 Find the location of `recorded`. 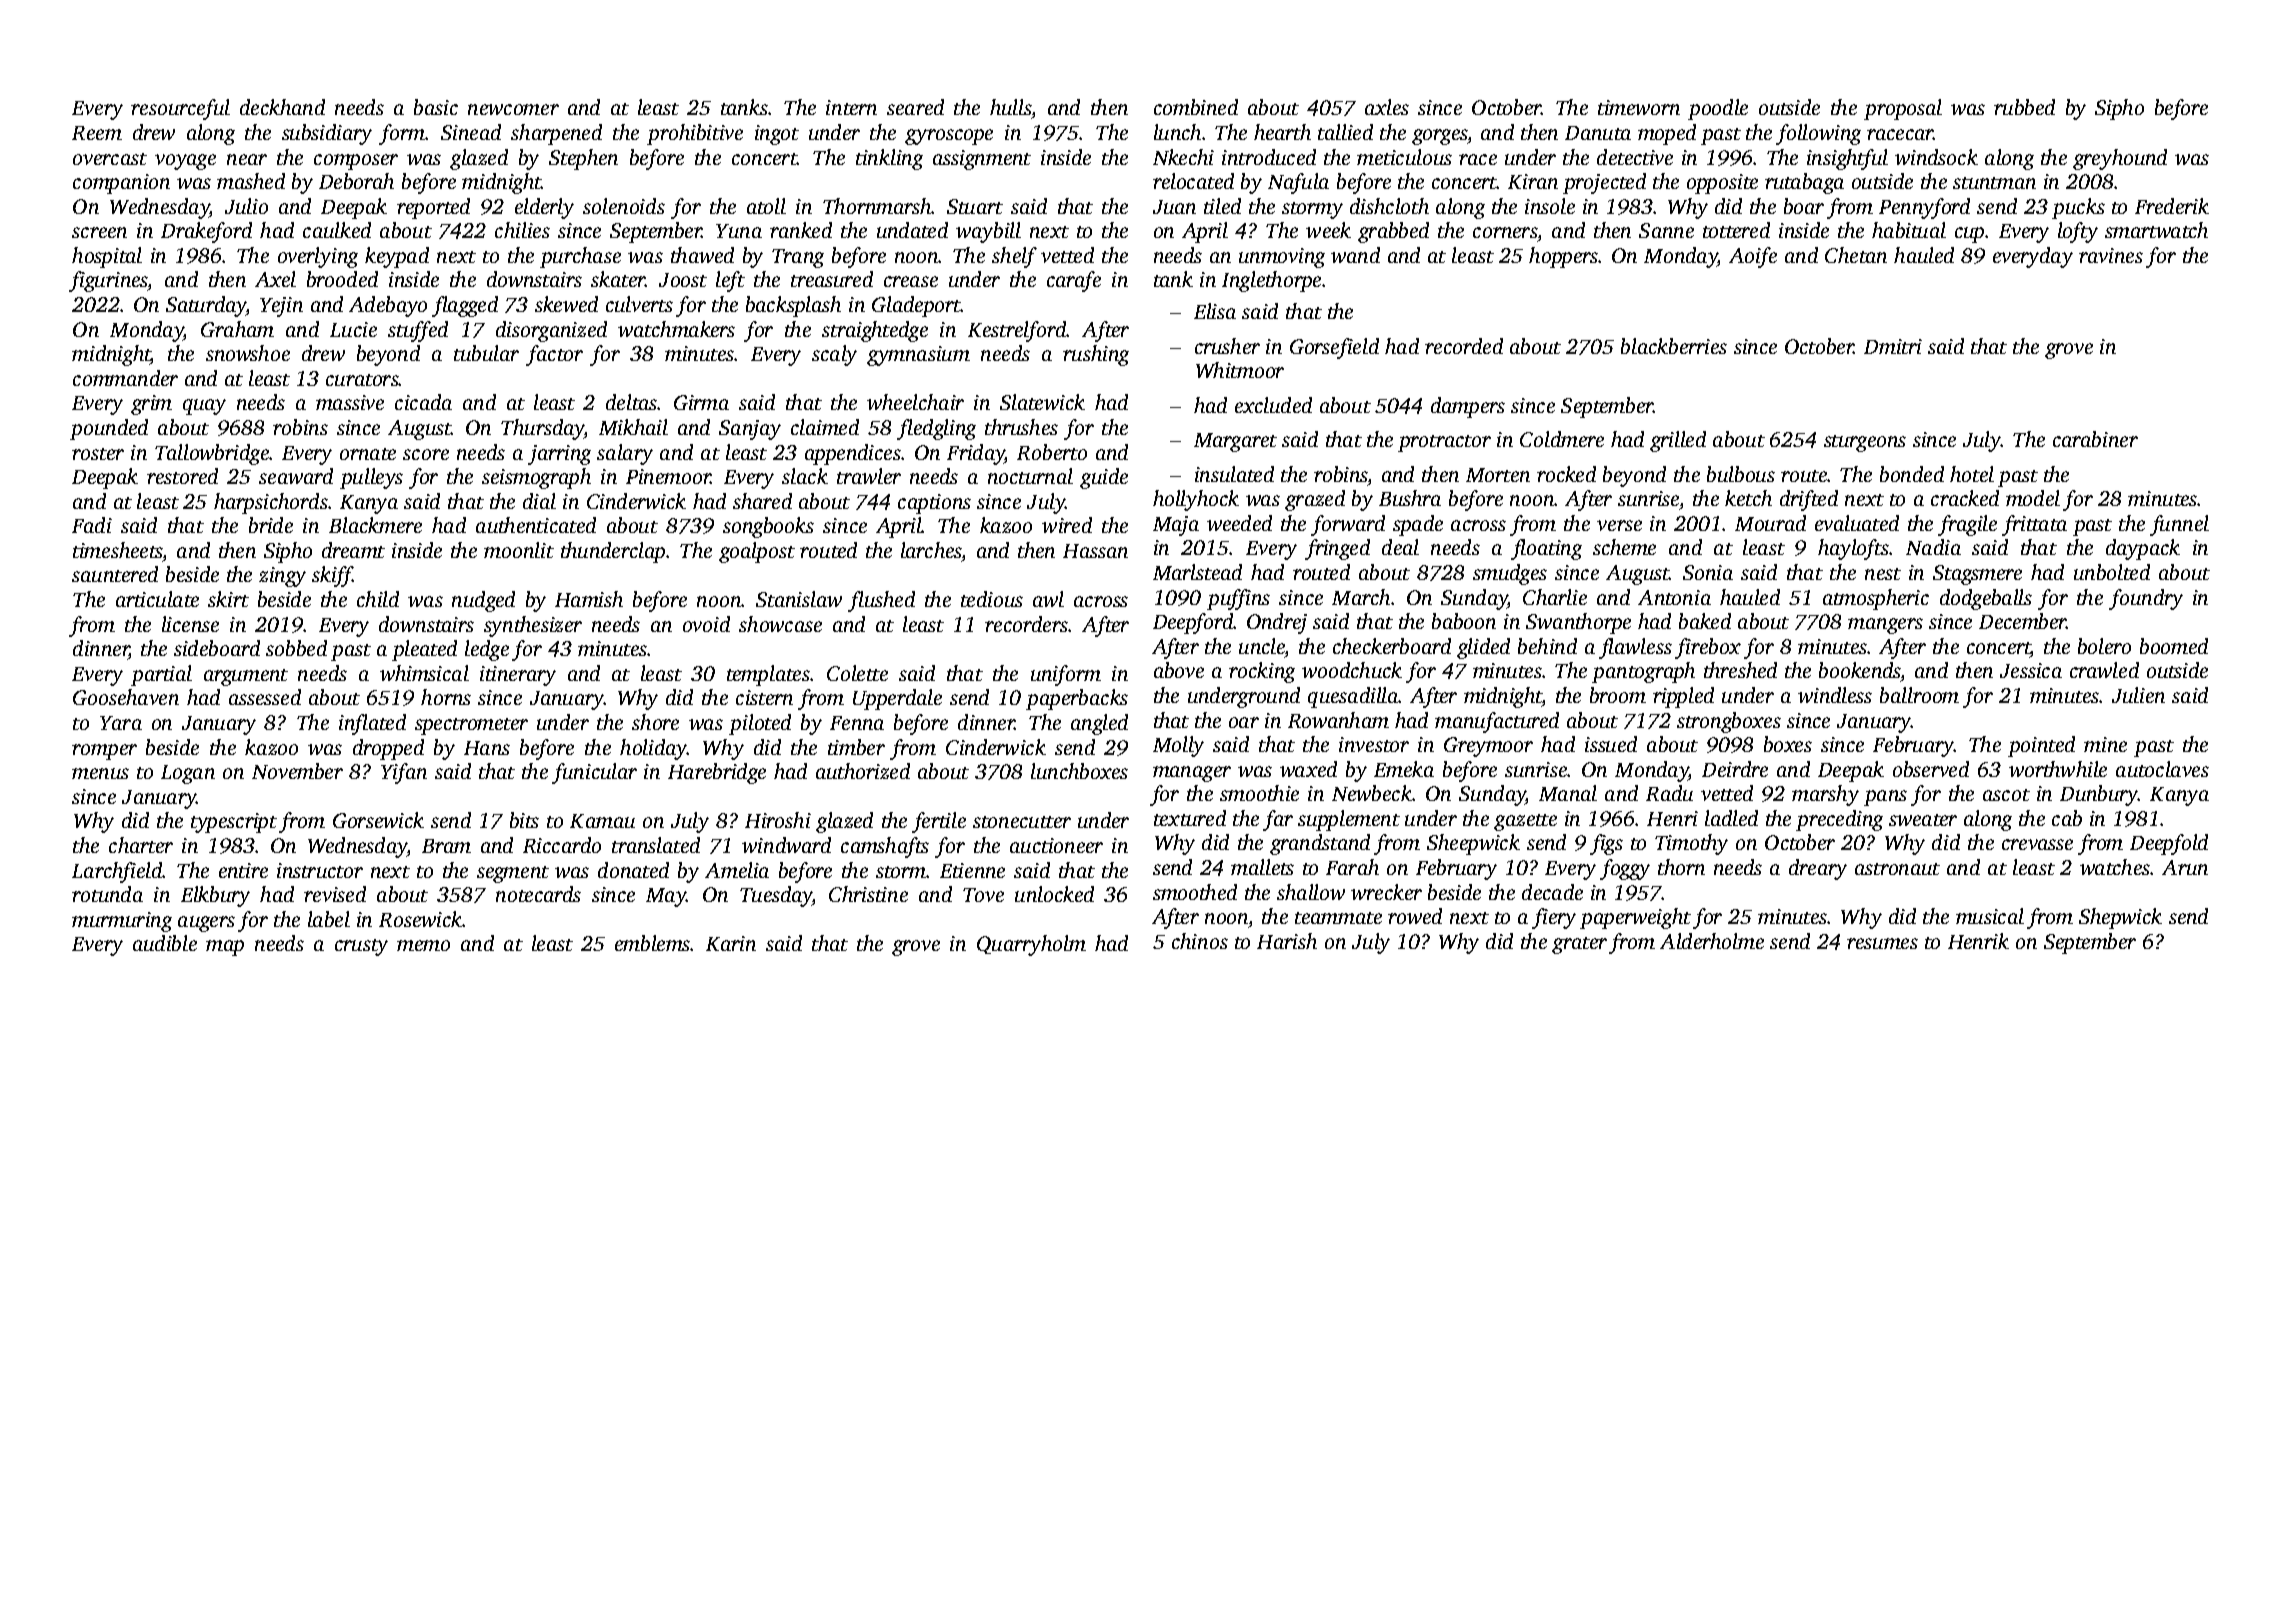

recorded is located at coordinates (1464, 346).
